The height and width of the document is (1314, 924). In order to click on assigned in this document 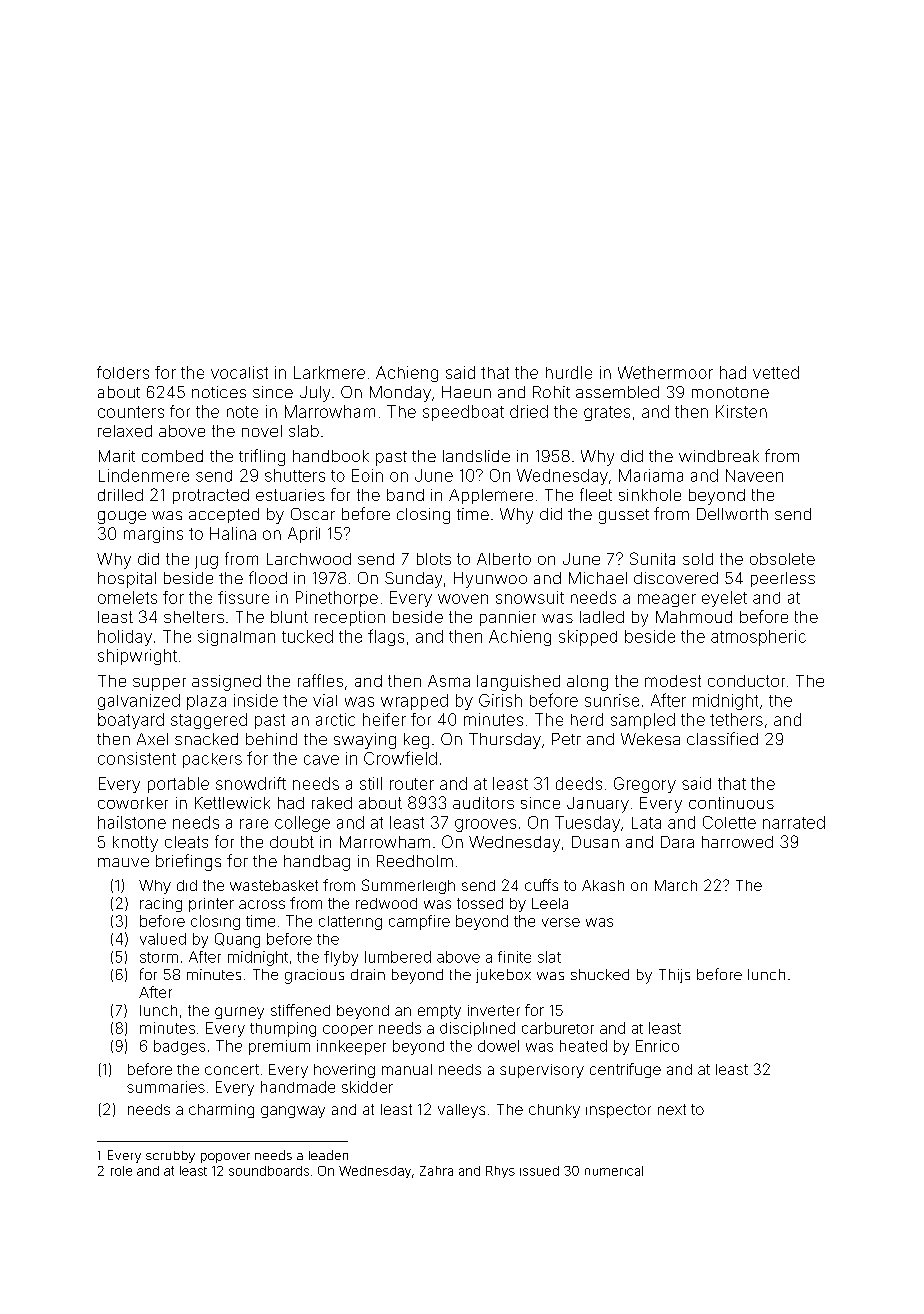, I will do `click(226, 683)`.
